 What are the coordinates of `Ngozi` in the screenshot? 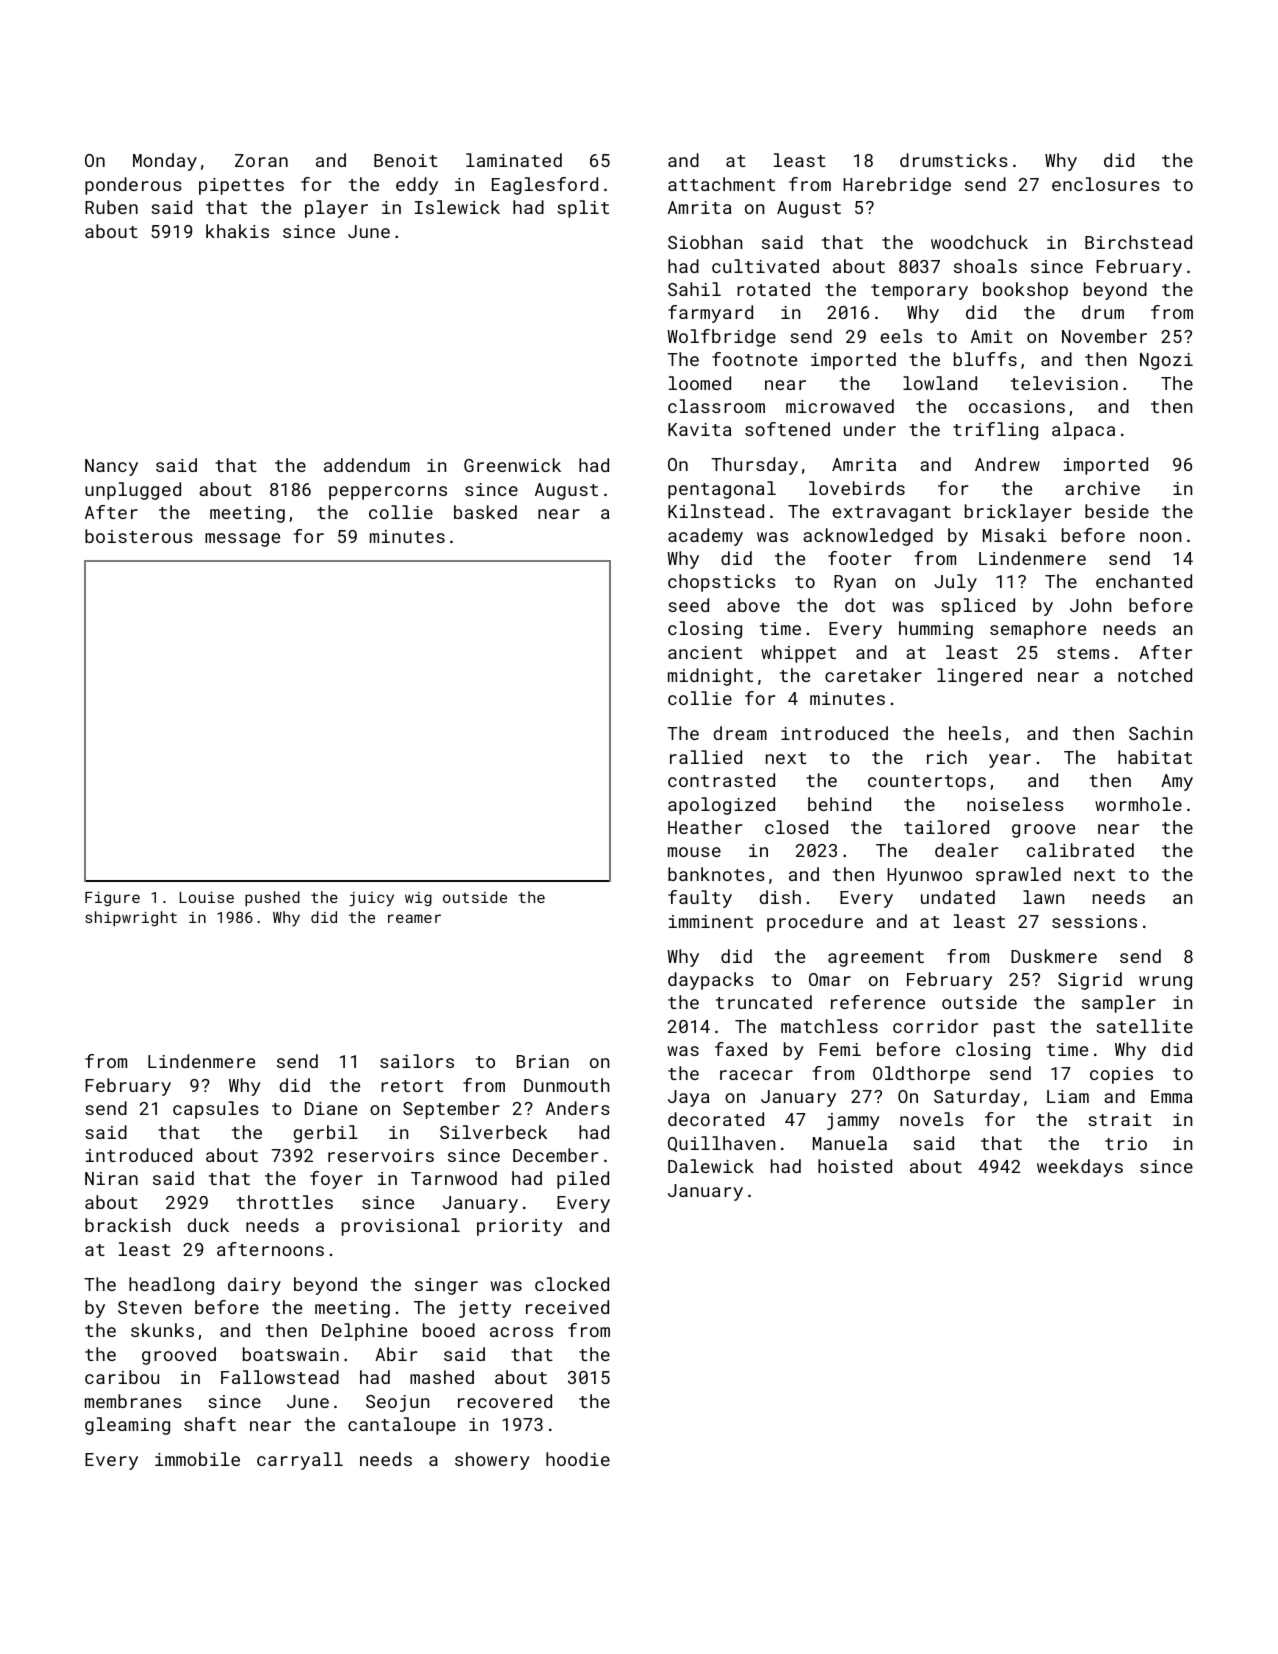 It's located at (1166, 361).
